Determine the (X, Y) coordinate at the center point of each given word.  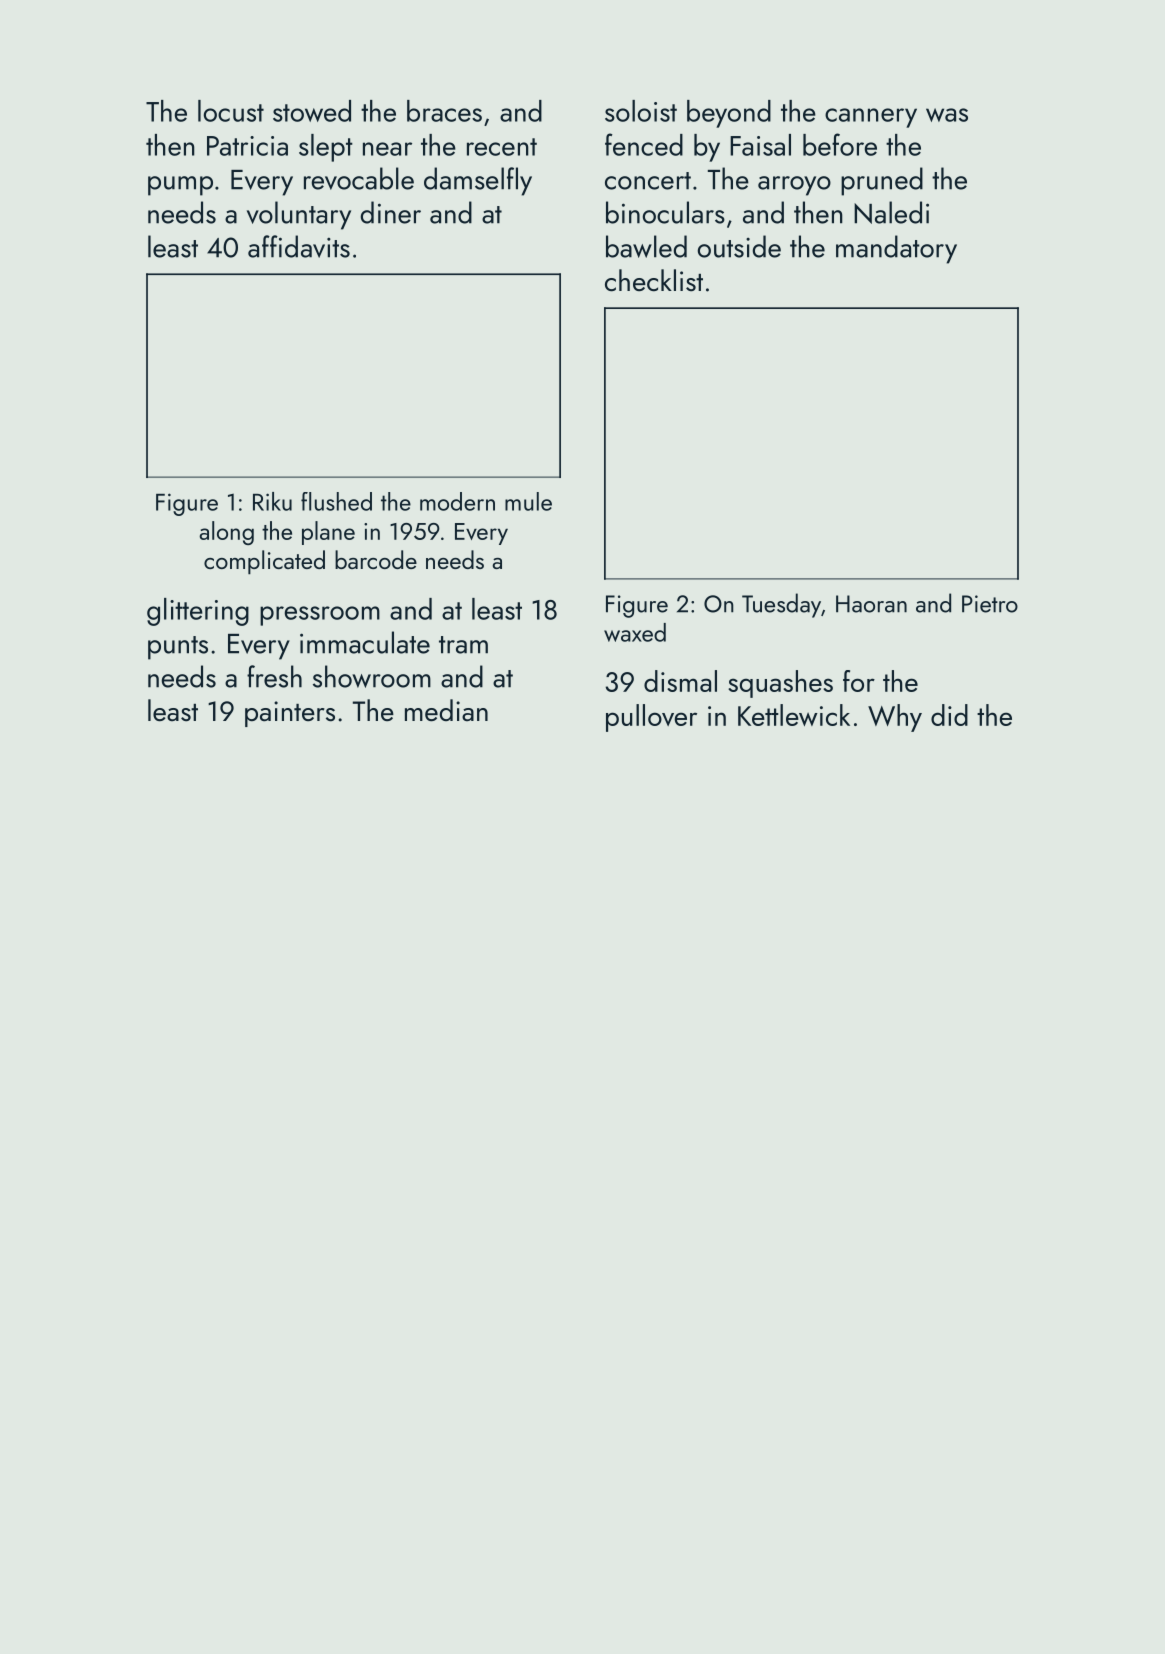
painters (290, 714)
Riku (272, 501)
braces (444, 111)
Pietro (990, 604)
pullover (651, 718)
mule (528, 501)
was (947, 115)
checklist (654, 280)
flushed (336, 501)
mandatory (896, 249)
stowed (312, 111)
